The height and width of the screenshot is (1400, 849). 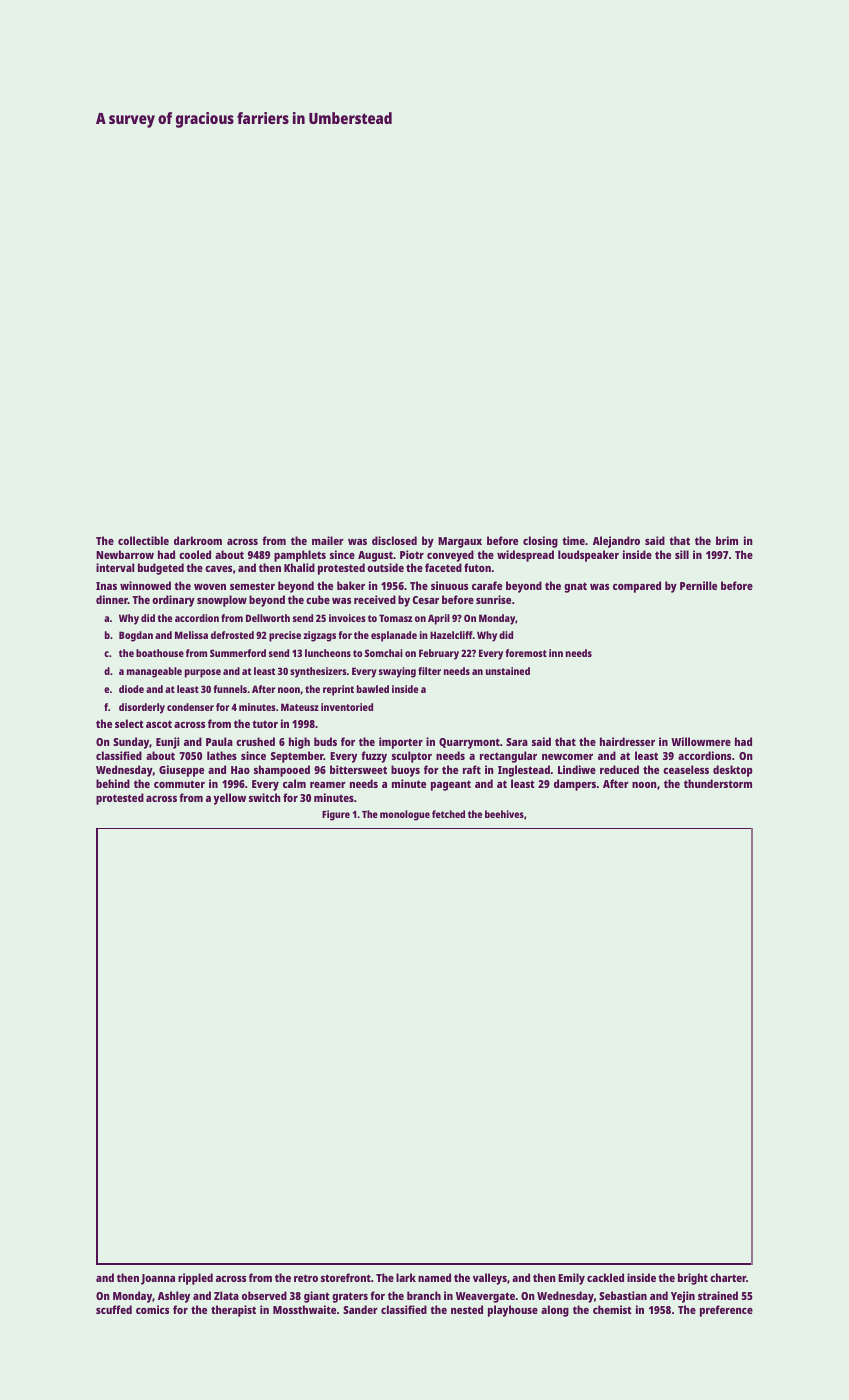 I want to click on beehives, so click(x=504, y=814).
